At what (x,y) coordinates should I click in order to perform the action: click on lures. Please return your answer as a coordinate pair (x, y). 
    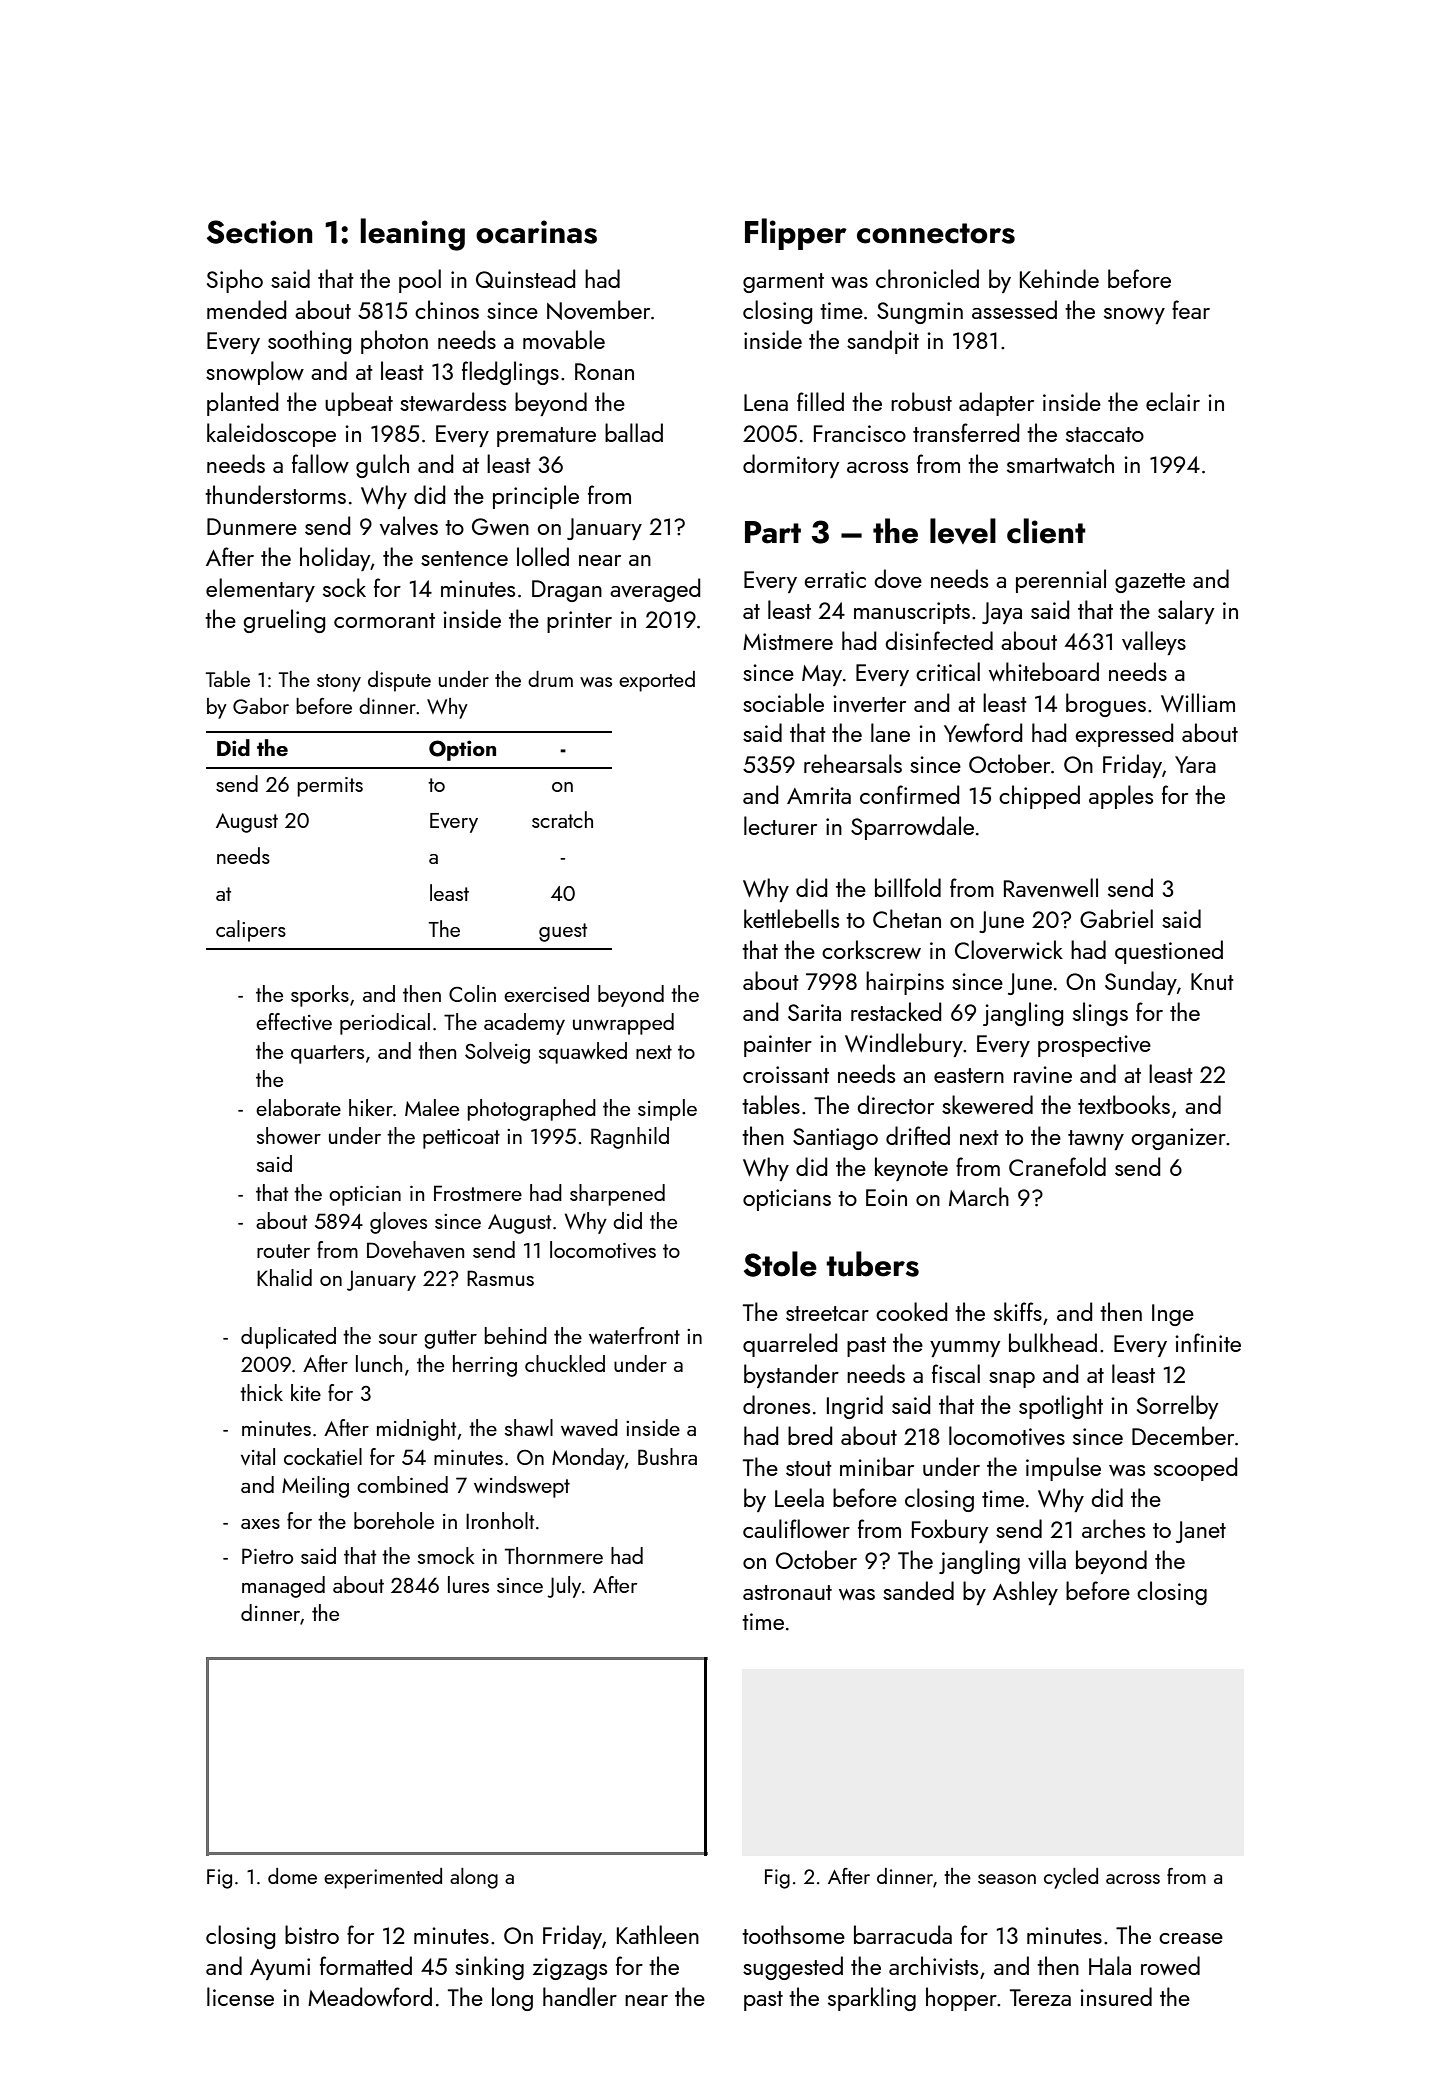
    Looking at the image, I should click on (468, 1584).
